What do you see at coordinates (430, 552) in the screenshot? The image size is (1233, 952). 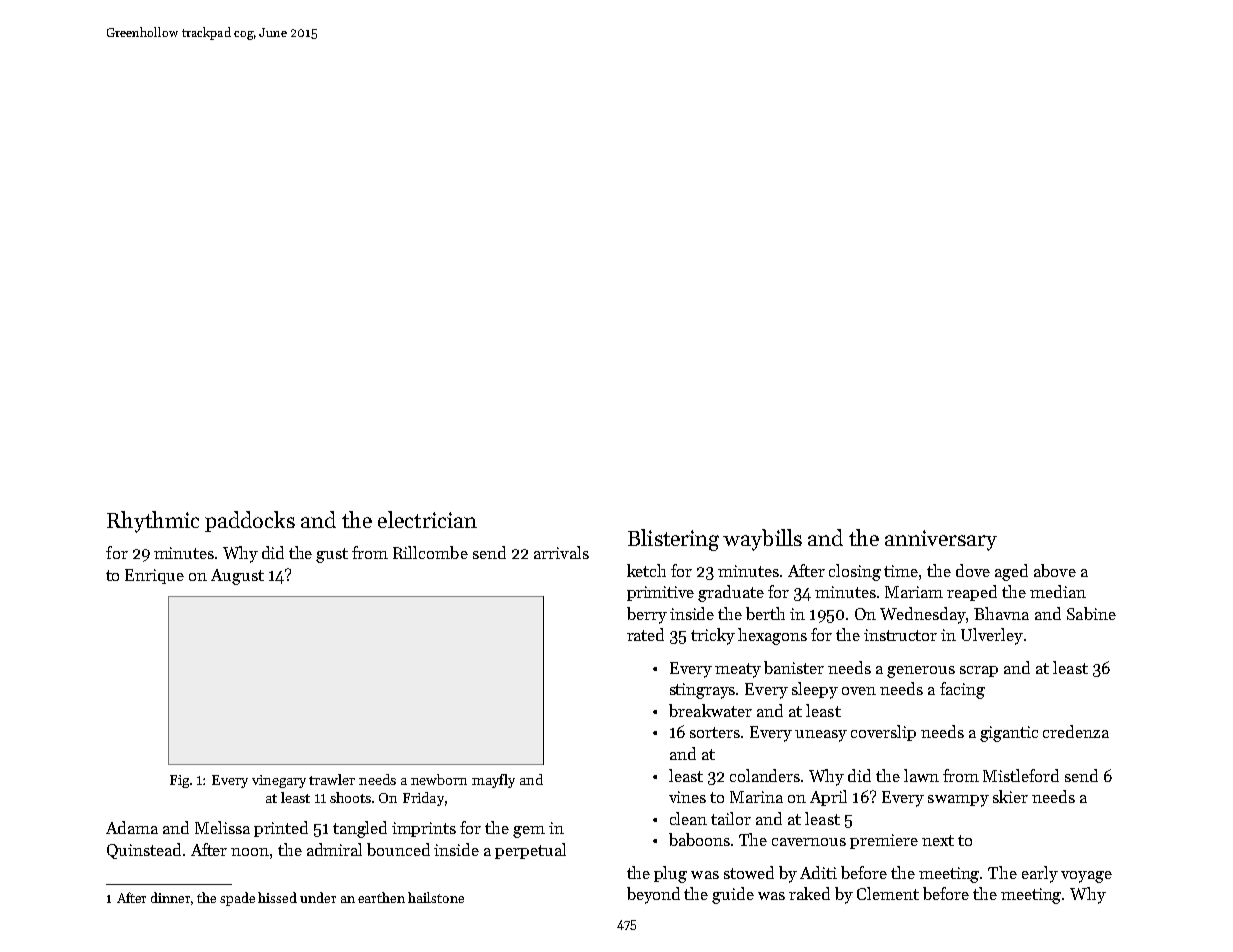 I see `Rillcombe` at bounding box center [430, 552].
